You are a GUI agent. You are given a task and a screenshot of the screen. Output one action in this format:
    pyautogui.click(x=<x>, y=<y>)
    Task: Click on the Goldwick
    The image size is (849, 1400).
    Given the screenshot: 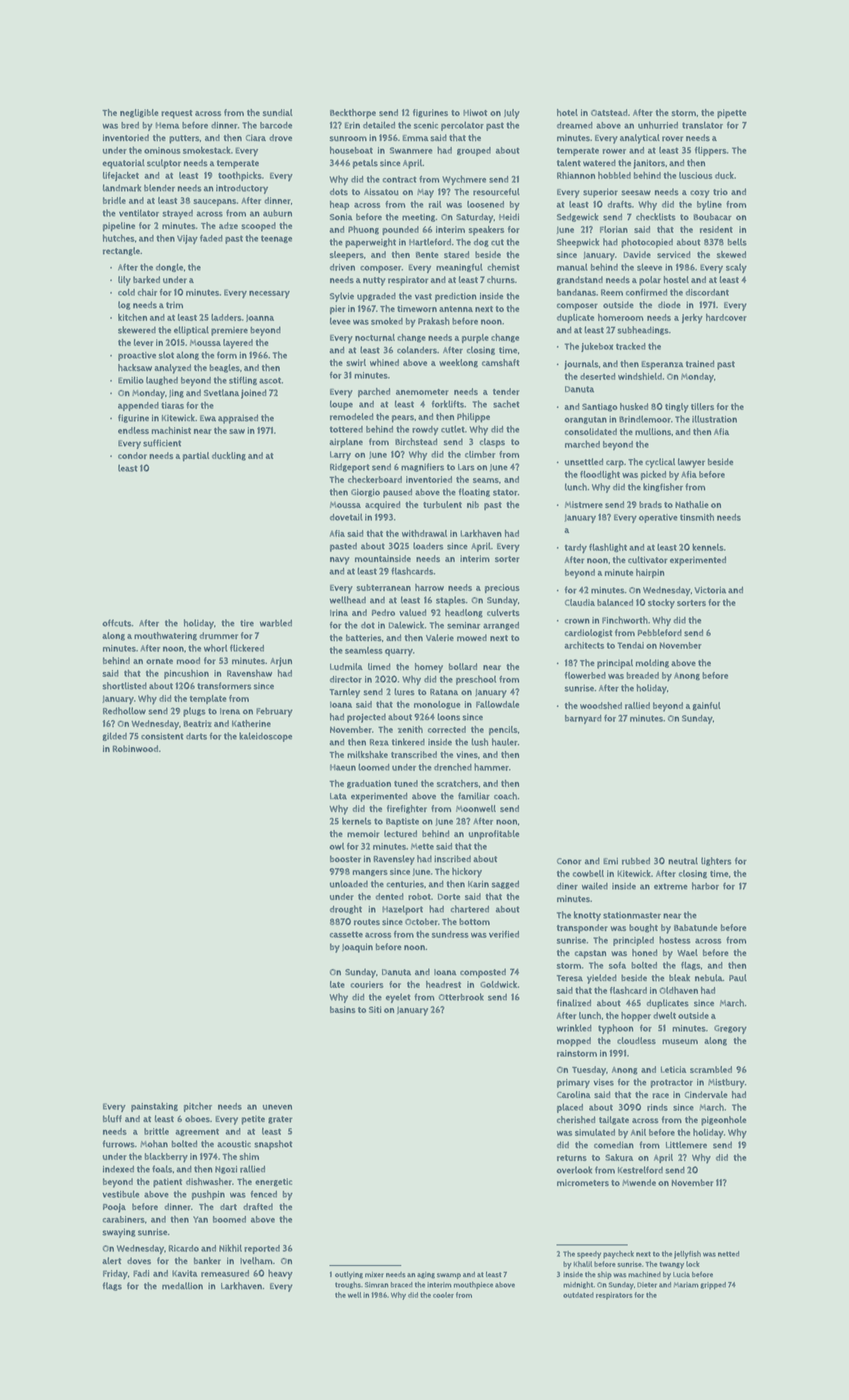 What is the action you would take?
    pyautogui.click(x=498, y=984)
